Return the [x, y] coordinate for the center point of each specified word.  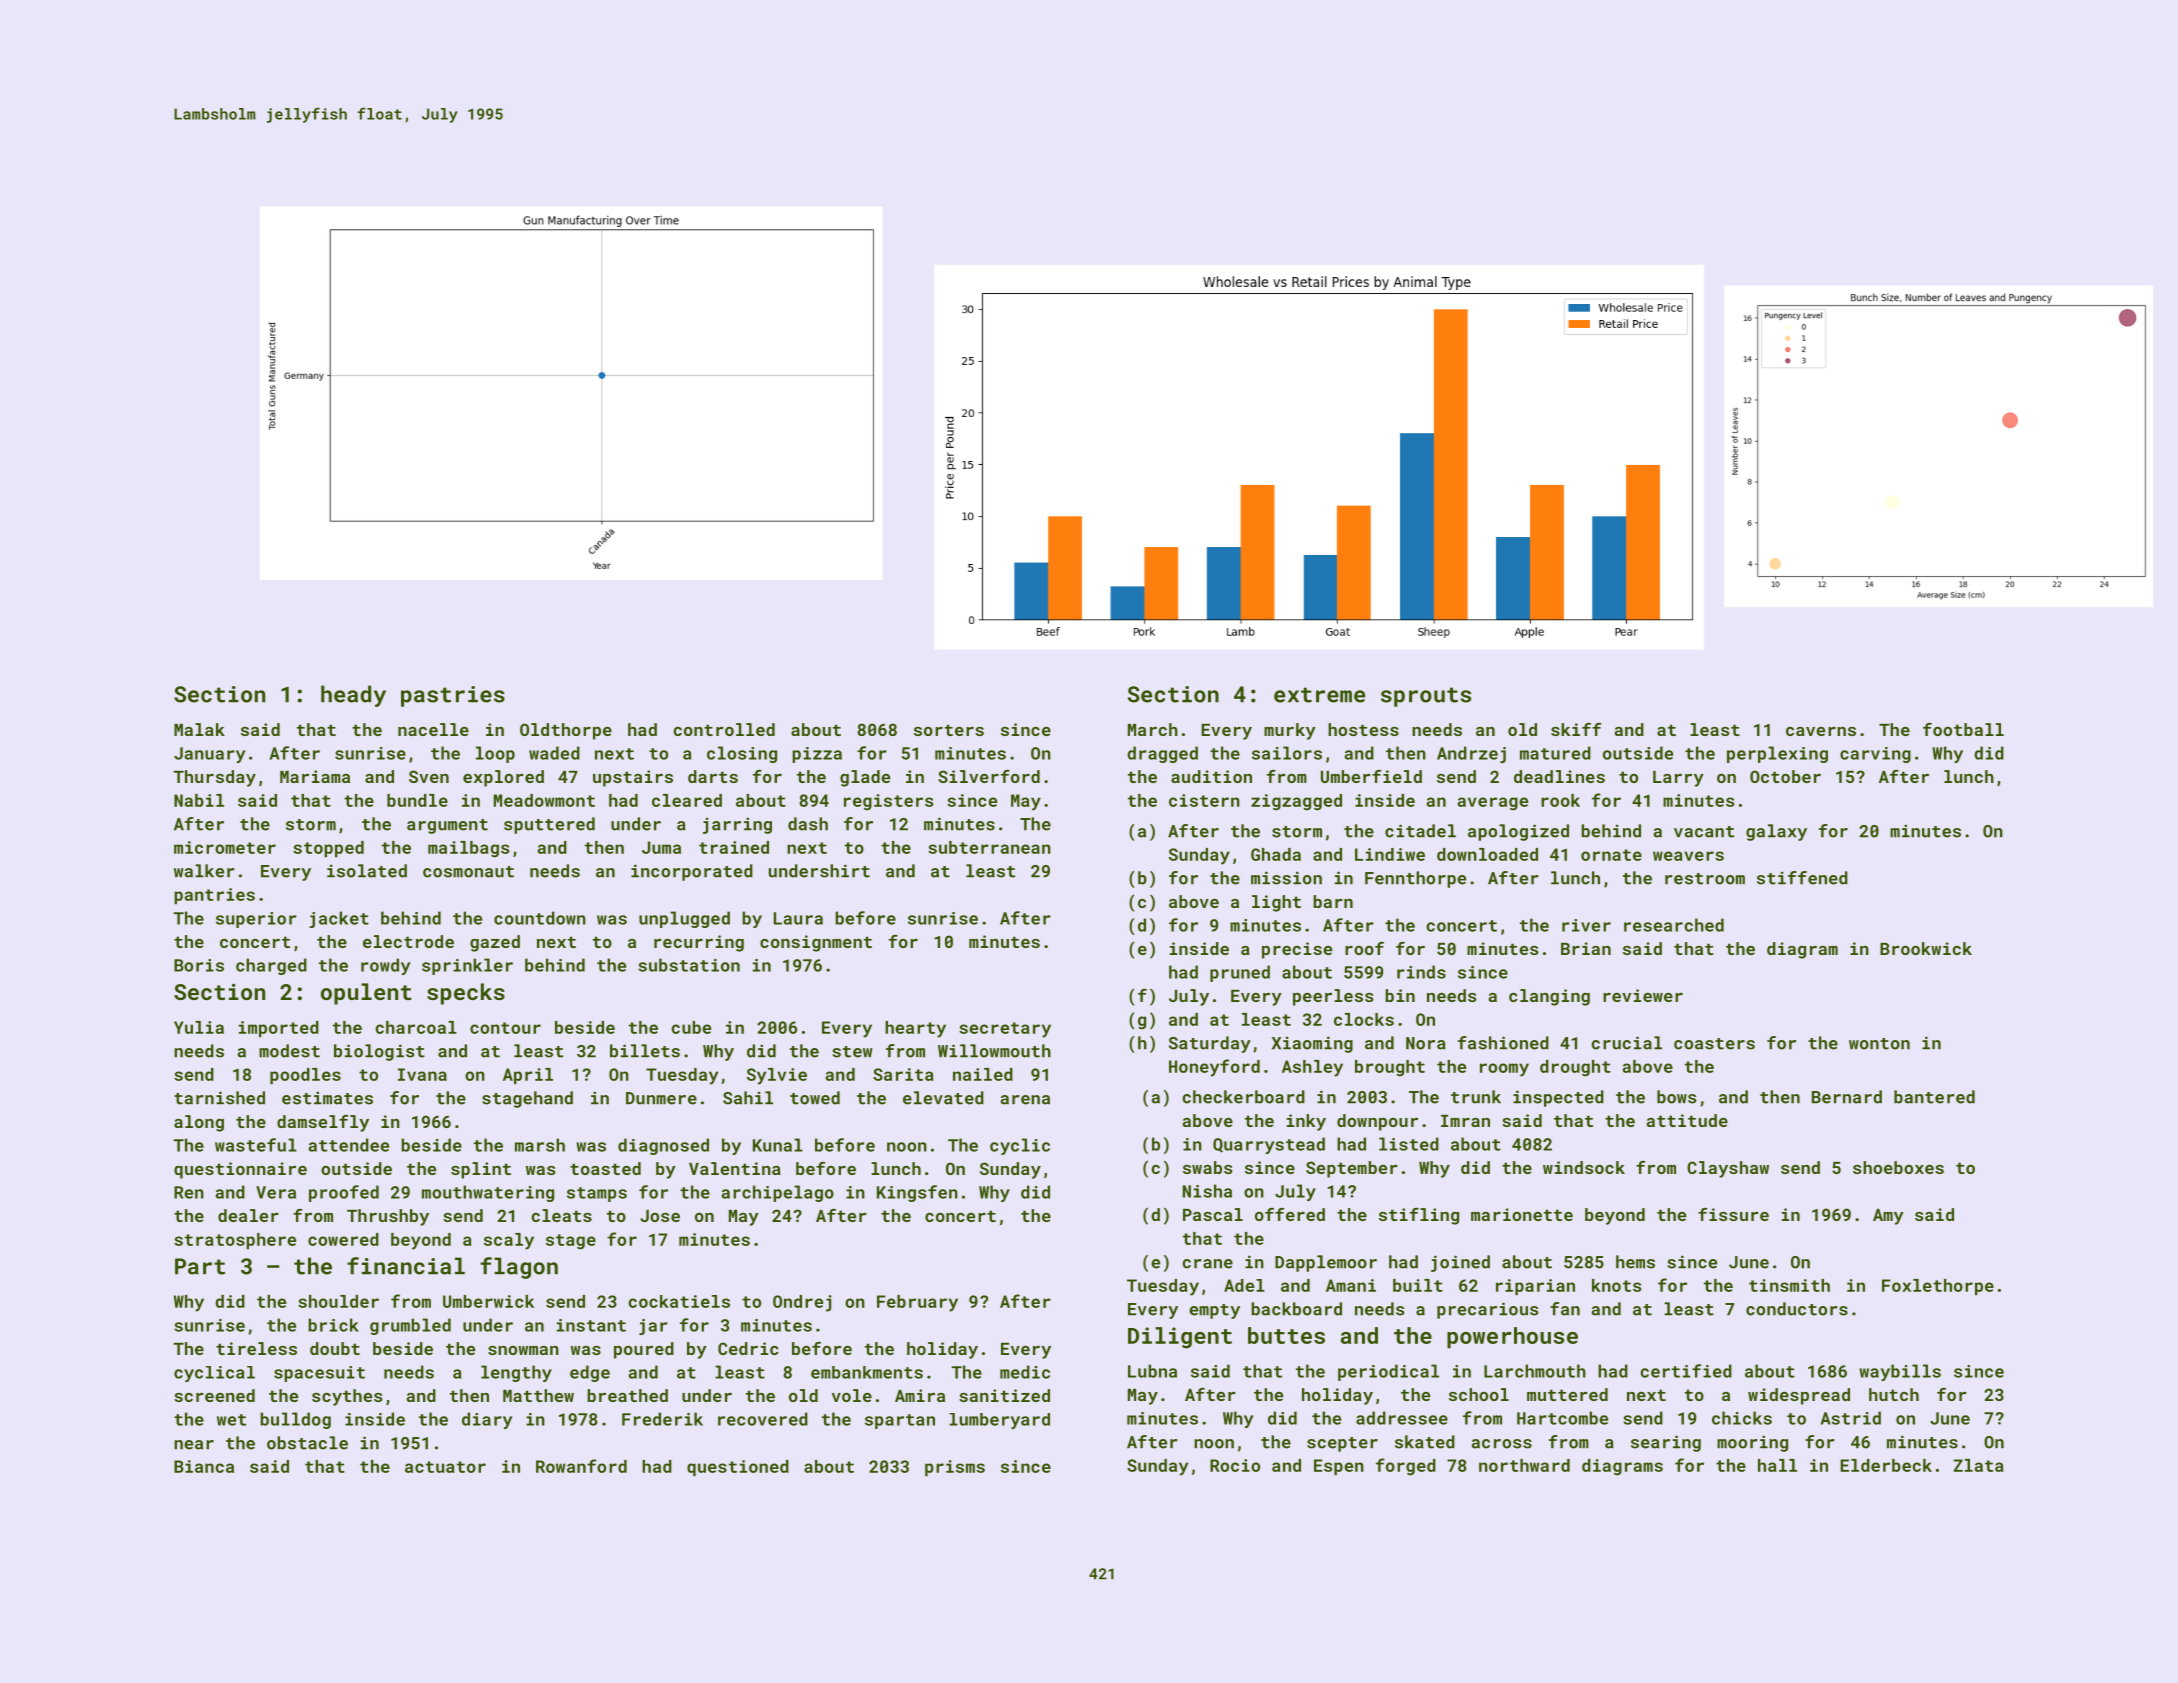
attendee [349, 1145]
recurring [699, 943]
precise [1297, 950]
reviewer [1643, 995]
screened [214, 1395]
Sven [429, 776]
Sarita [903, 1074]
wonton [1879, 1044]
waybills [1900, 1372]
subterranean [989, 847]
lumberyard [999, 1421]
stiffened [1802, 878]
